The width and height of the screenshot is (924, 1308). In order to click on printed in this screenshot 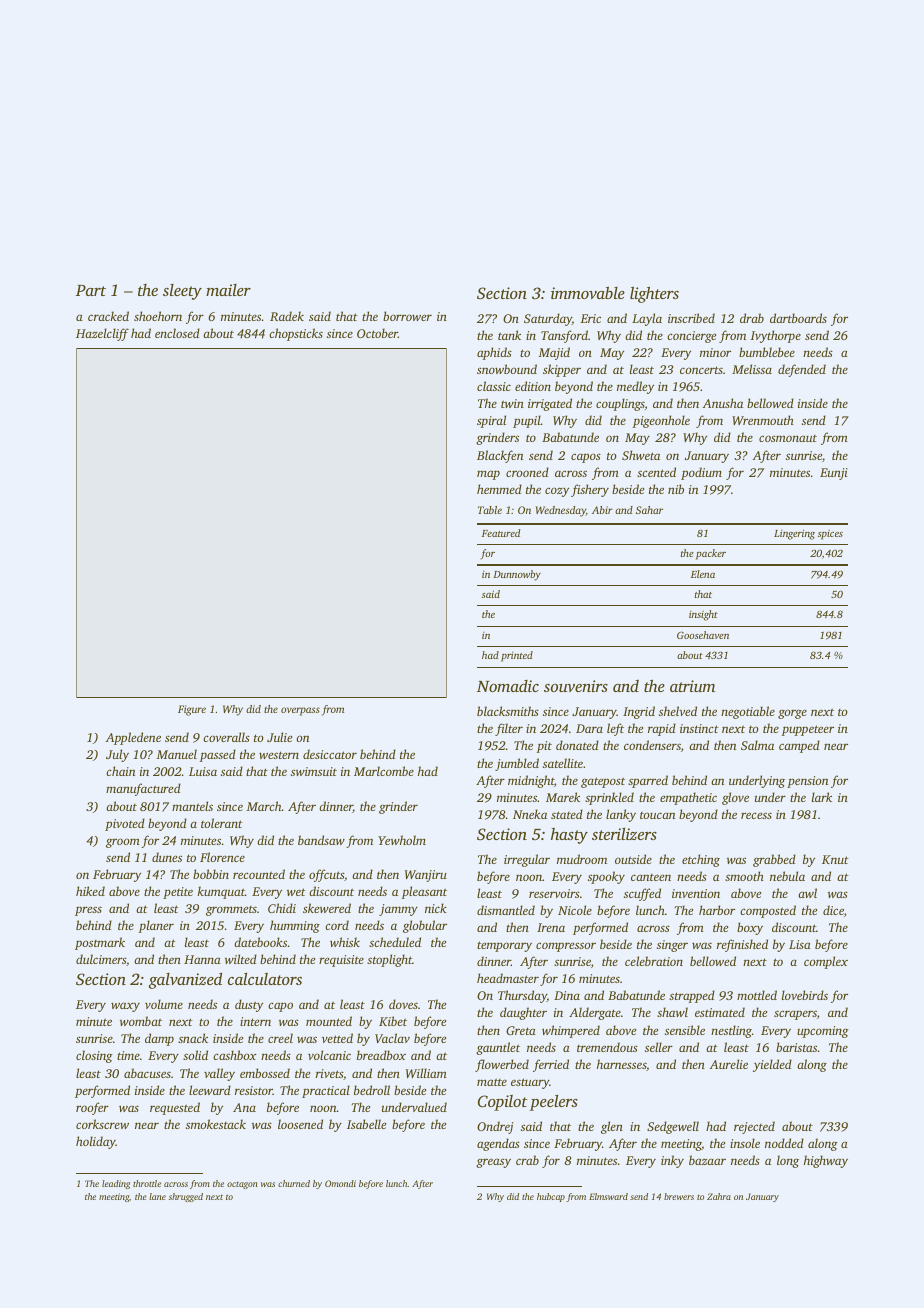, I will do `click(517, 656)`.
